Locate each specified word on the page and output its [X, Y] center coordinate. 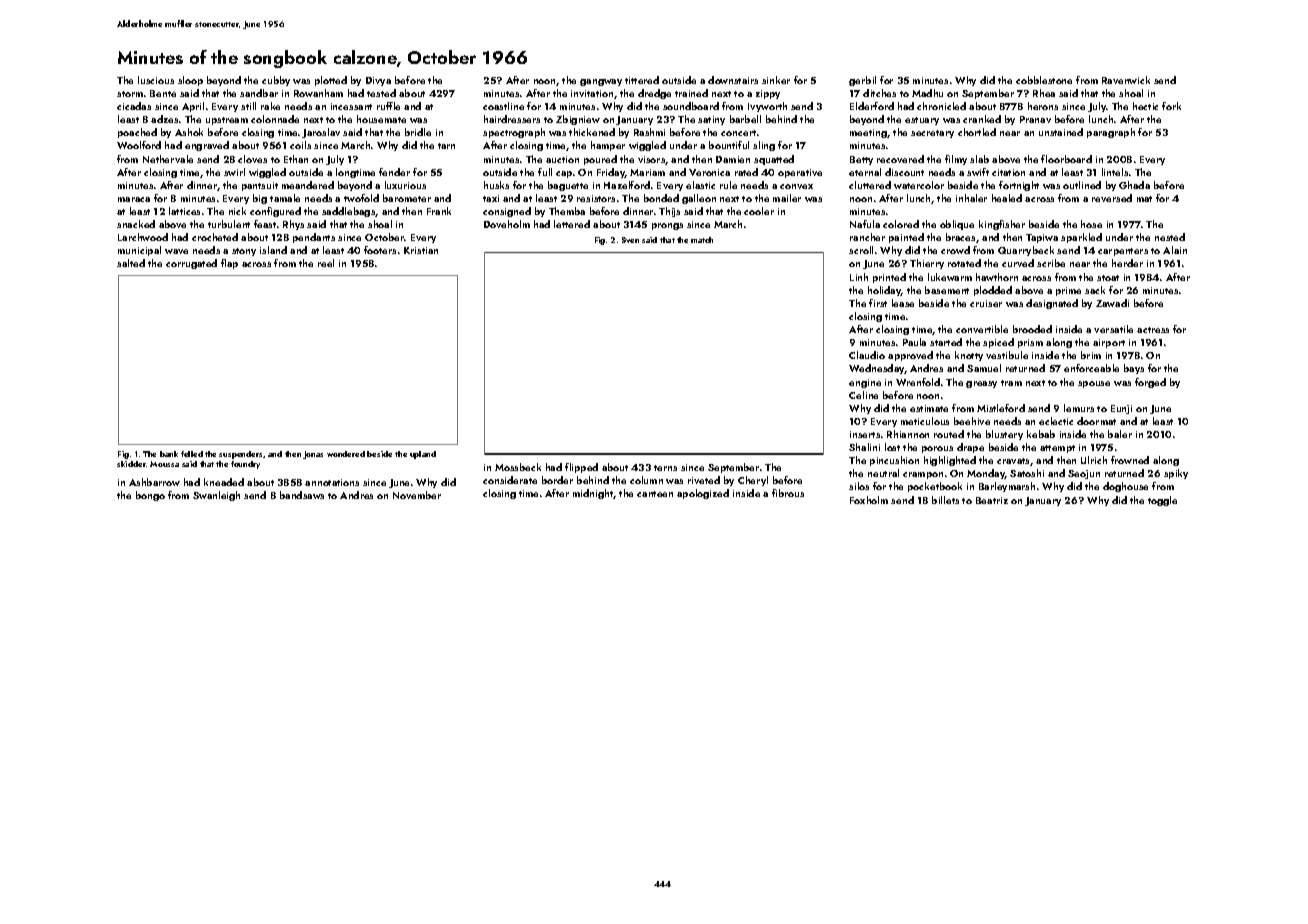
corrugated [191, 264]
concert [738, 133]
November [417, 495]
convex [796, 186]
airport [1109, 343]
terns [665, 468]
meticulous [925, 421]
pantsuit [260, 186]
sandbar [259, 93]
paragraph [1111, 133]
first [878, 303]
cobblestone [1044, 80]
